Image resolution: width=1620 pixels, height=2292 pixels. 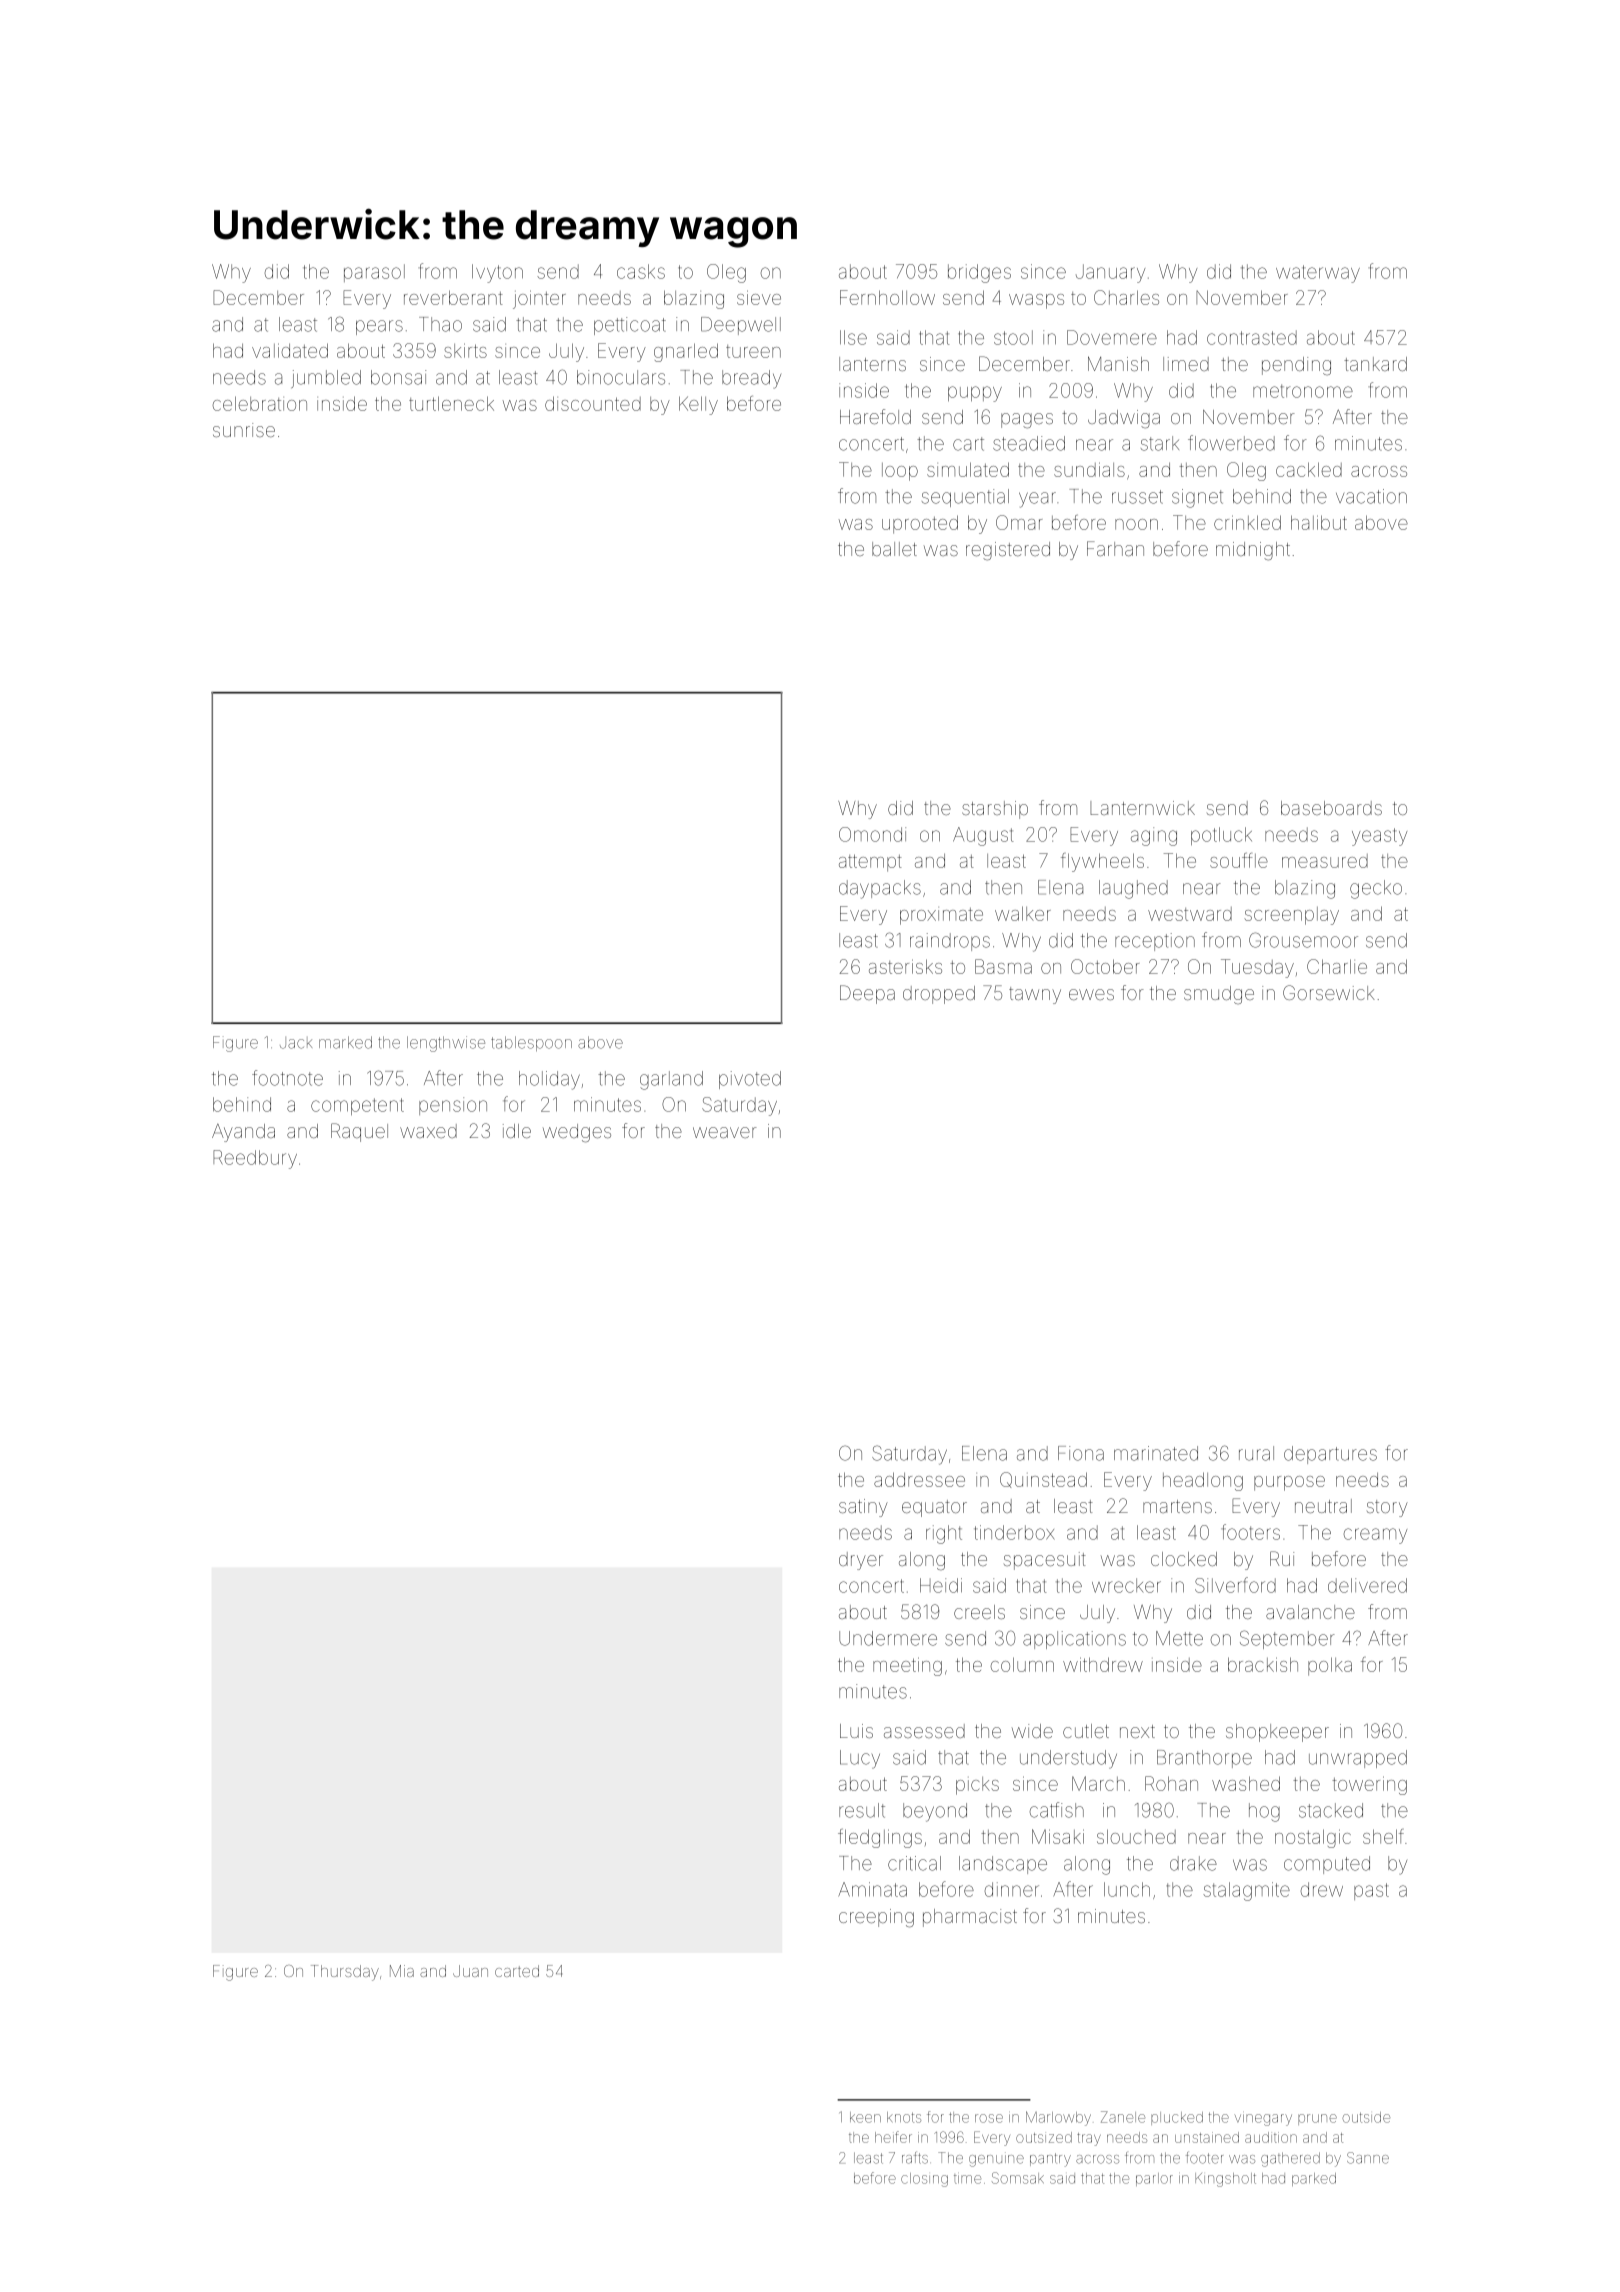 I want to click on casks, so click(x=641, y=271).
